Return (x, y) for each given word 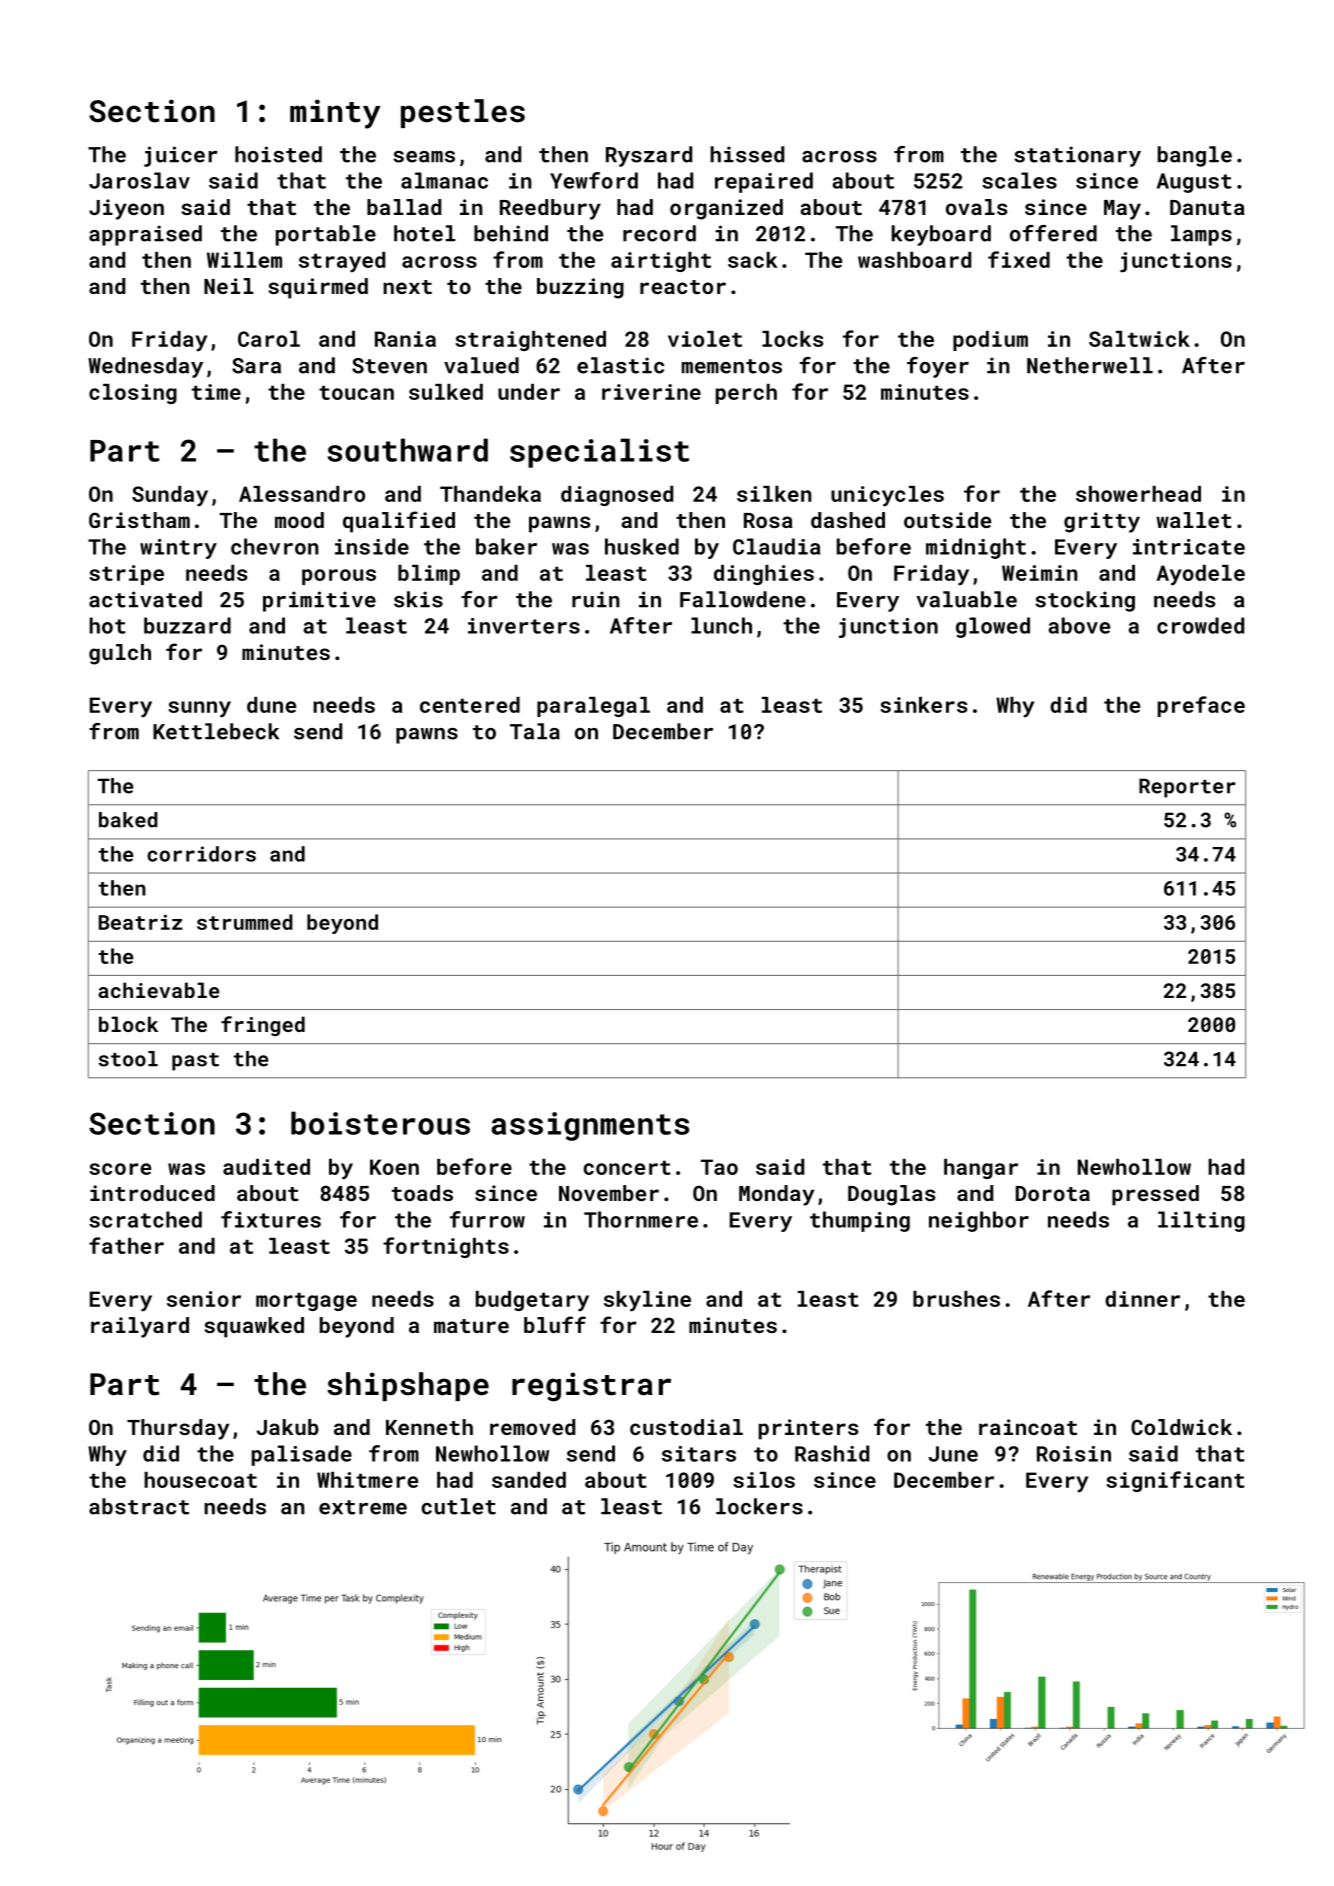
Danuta (1207, 207)
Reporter (1187, 788)
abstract (139, 1506)
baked (128, 820)
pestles (463, 113)
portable (326, 235)
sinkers (923, 705)
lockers (759, 1506)
